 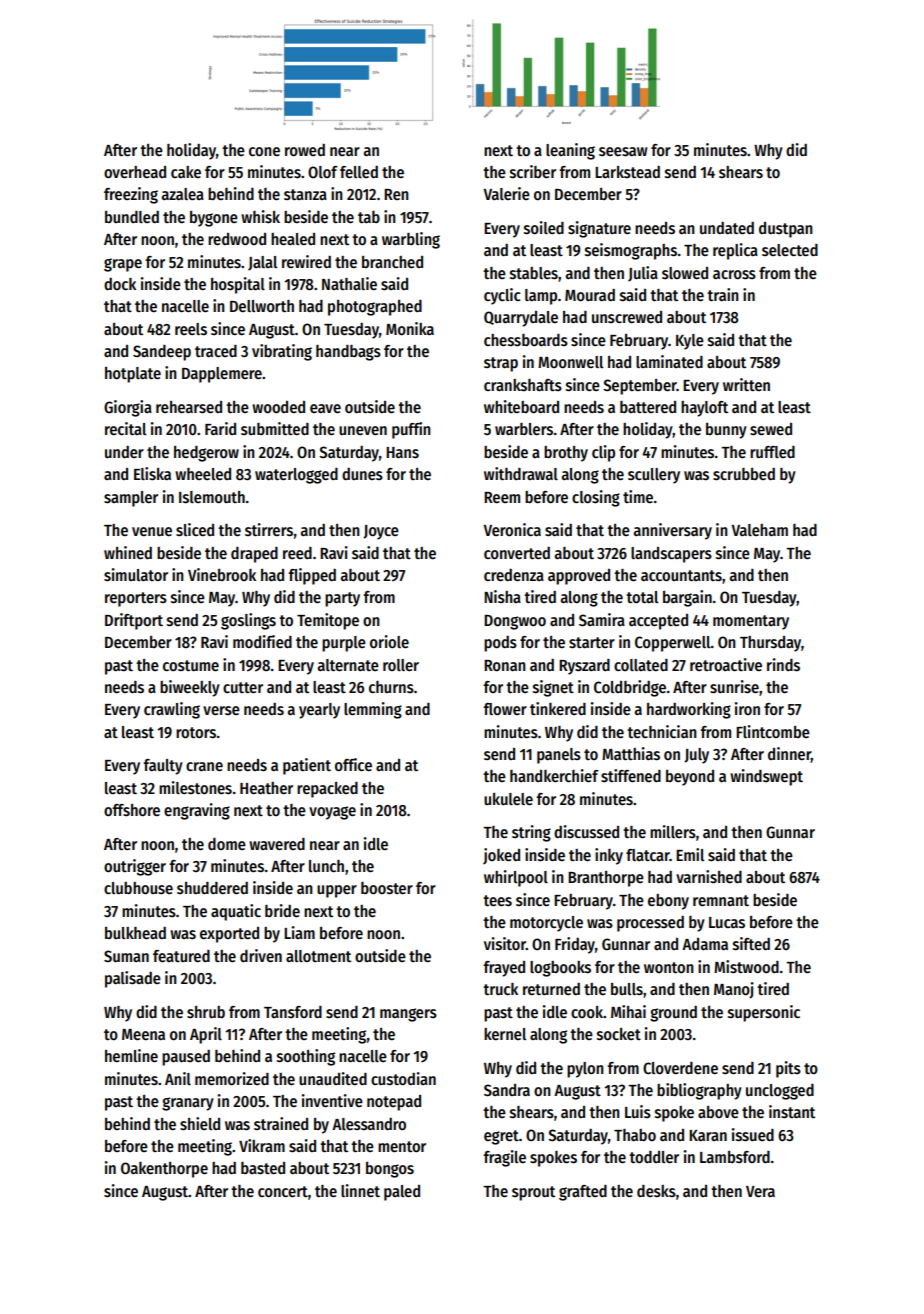 What do you see at coordinates (312, 576) in the screenshot?
I see `flipped` at bounding box center [312, 576].
